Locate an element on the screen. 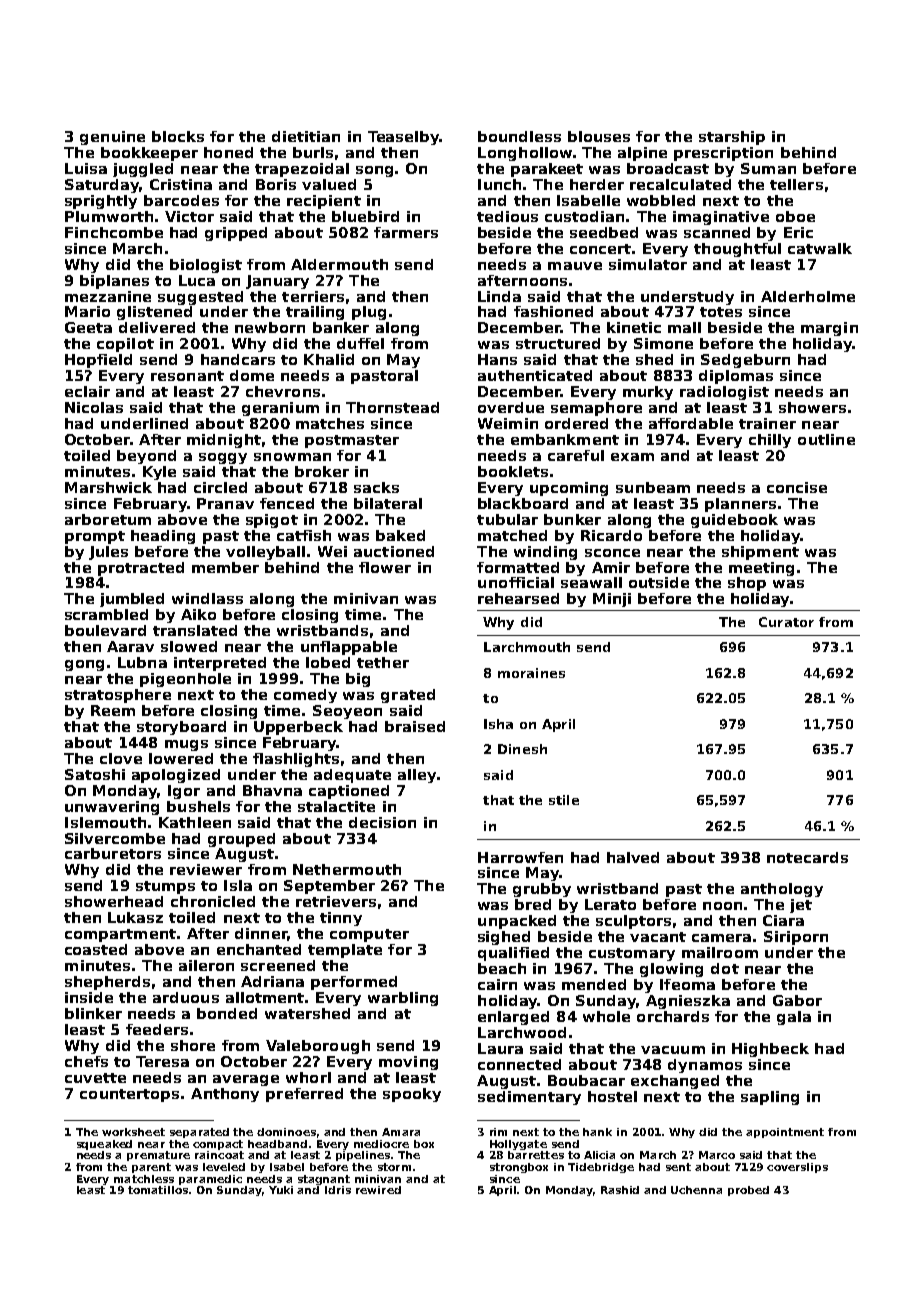  matchless is located at coordinates (144, 1179).
